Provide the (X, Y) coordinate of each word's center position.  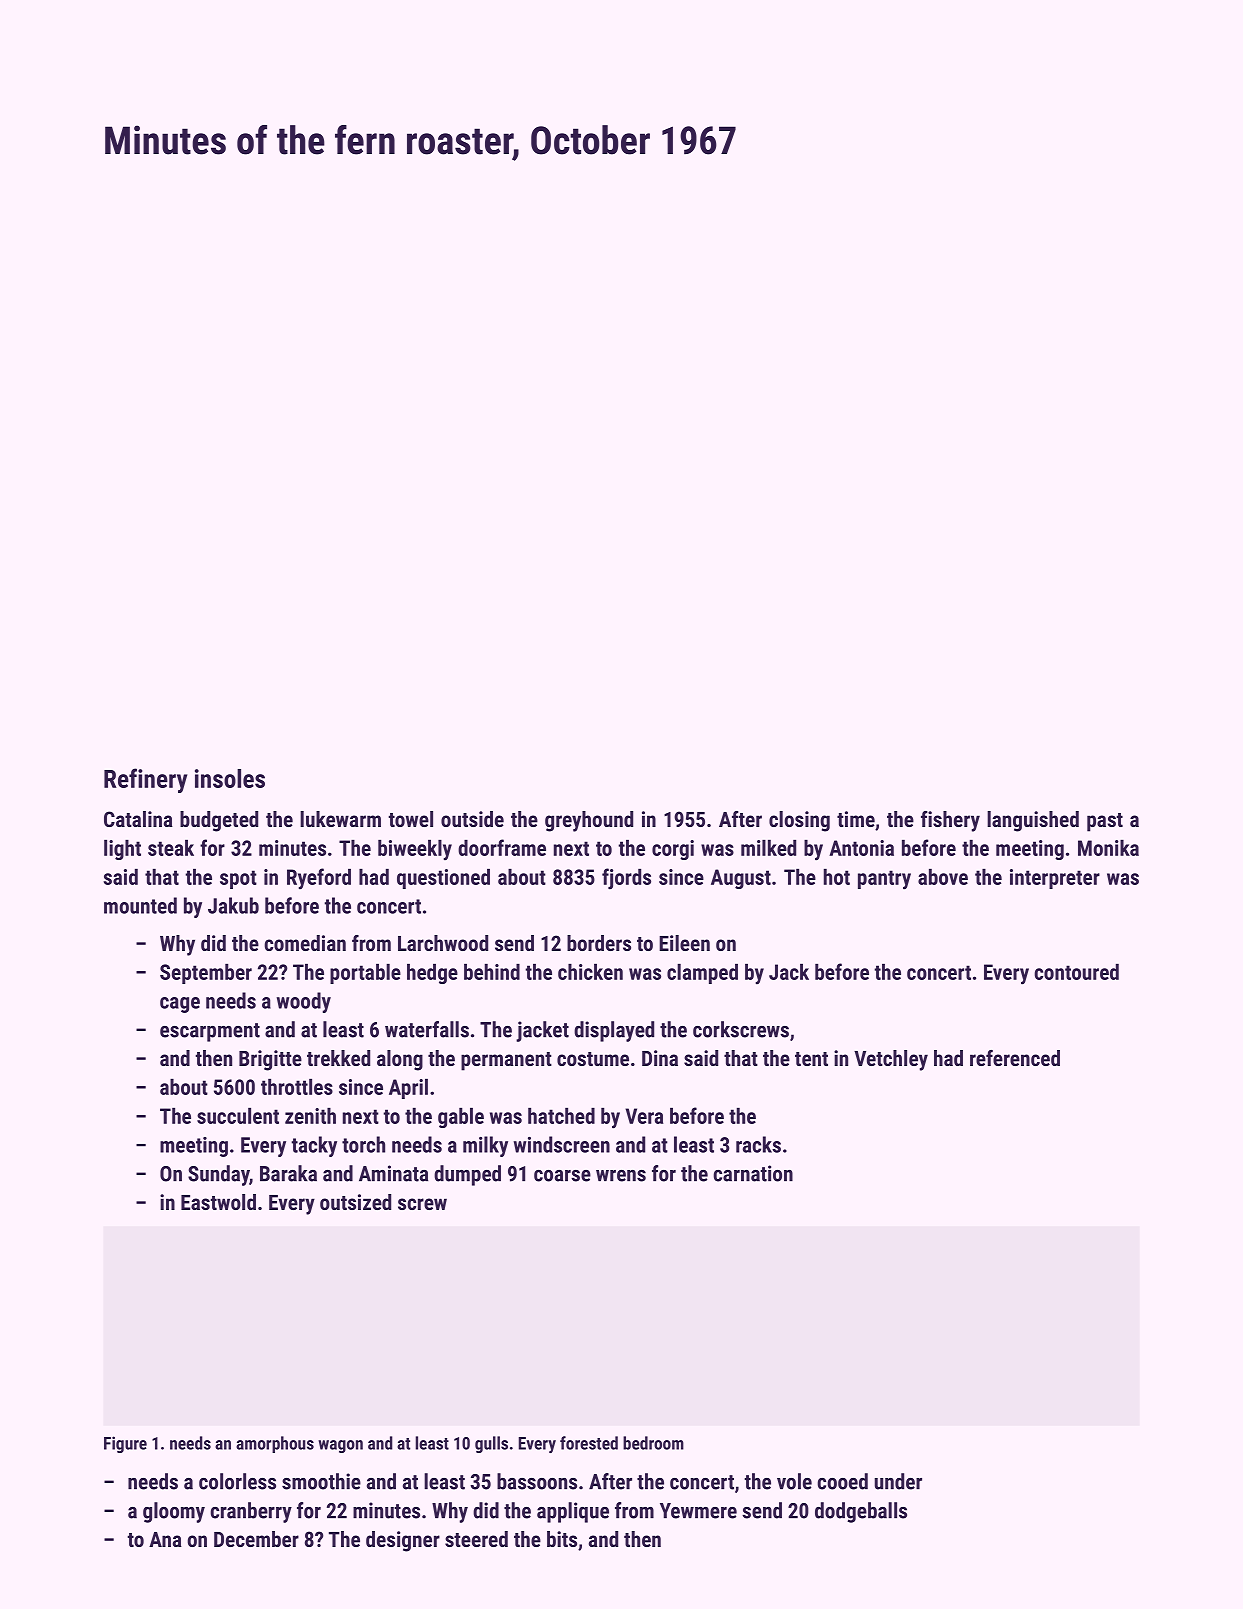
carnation (753, 1173)
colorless (237, 1481)
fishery (950, 821)
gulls (491, 1444)
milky (485, 1146)
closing (799, 821)
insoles (230, 778)
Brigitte (270, 1060)
